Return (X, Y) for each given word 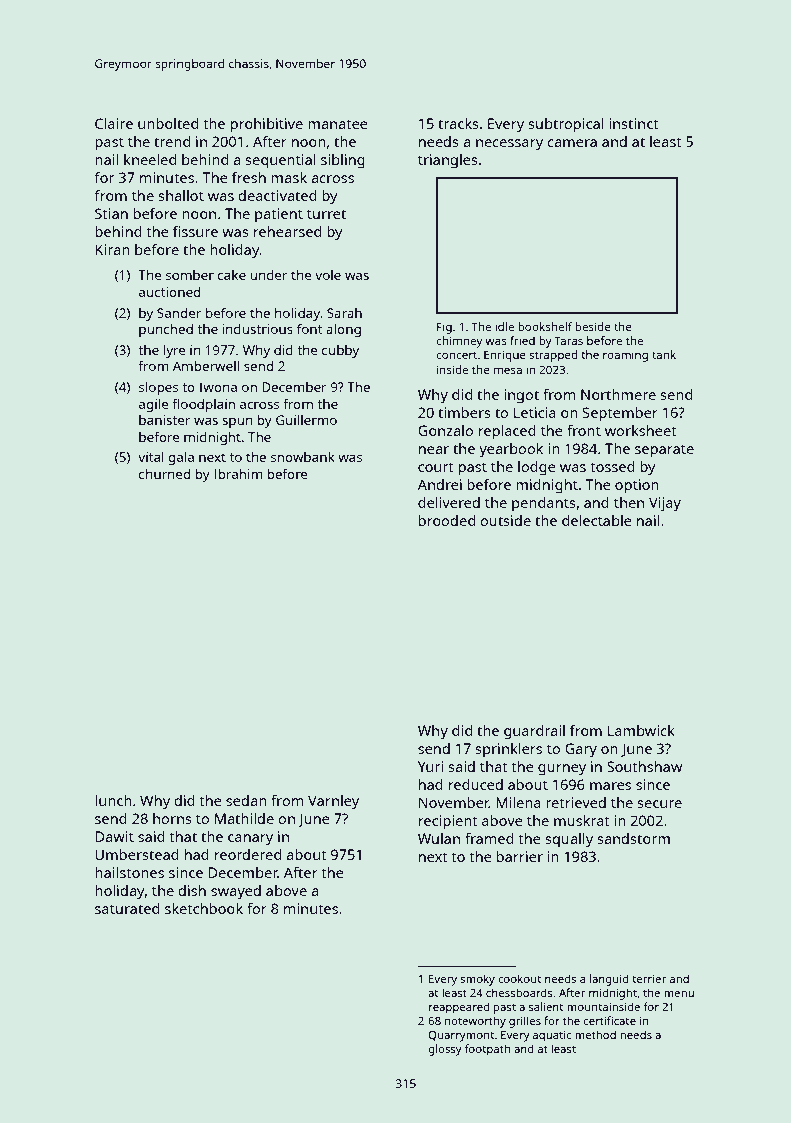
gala (181, 458)
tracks (458, 123)
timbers (464, 412)
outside (505, 520)
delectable (597, 520)
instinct (634, 123)
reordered (248, 854)
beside (593, 326)
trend (172, 141)
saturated (127, 908)
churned (164, 474)
